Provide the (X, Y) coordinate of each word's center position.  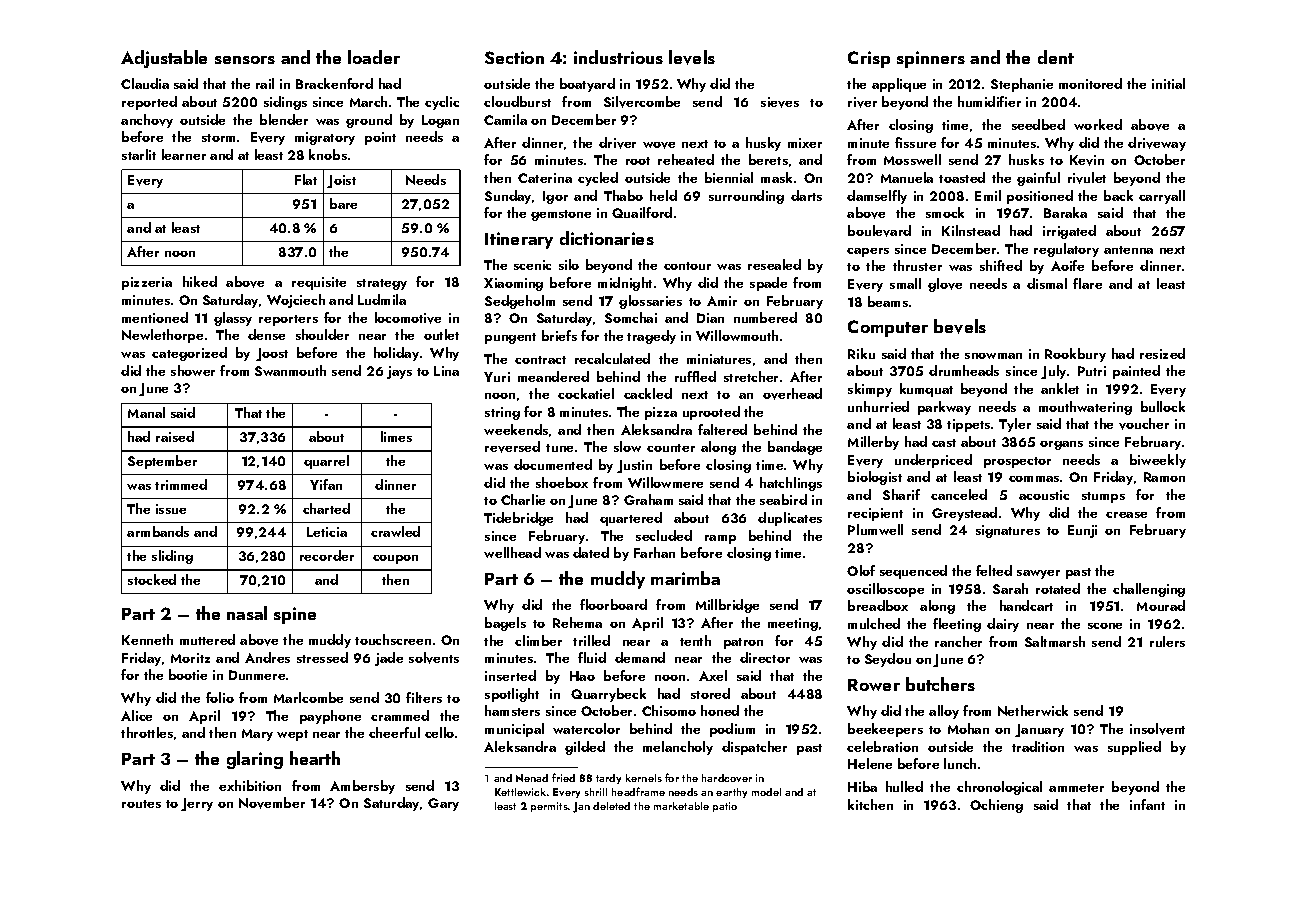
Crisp (869, 59)
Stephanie (1022, 85)
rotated (1058, 588)
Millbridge (727, 606)
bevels (960, 326)
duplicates (790, 519)
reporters (288, 320)
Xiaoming (513, 284)
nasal (247, 613)
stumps (1103, 497)
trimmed (181, 484)
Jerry (197, 804)
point (380, 138)
